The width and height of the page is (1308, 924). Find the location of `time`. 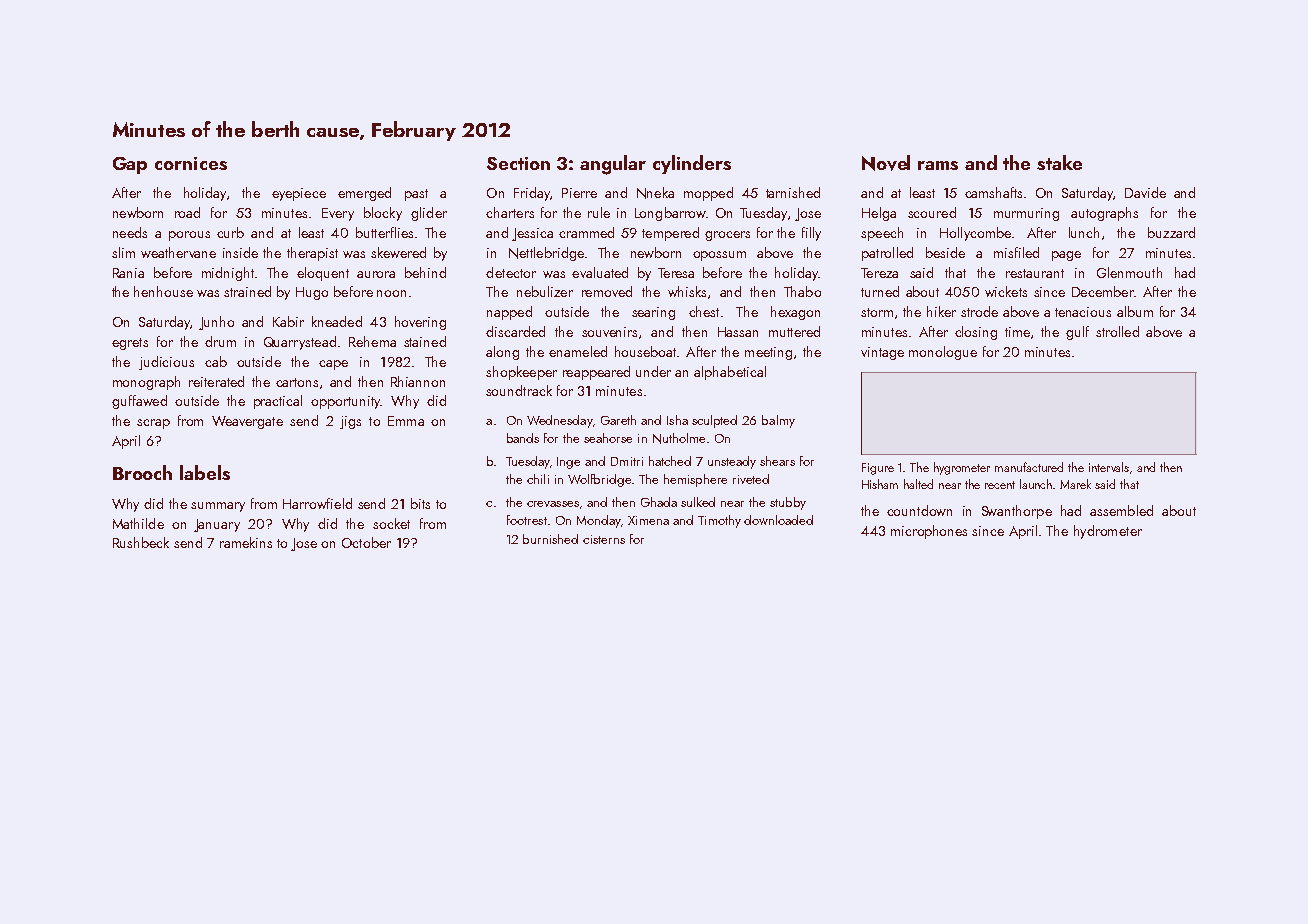

time is located at coordinates (1017, 332).
